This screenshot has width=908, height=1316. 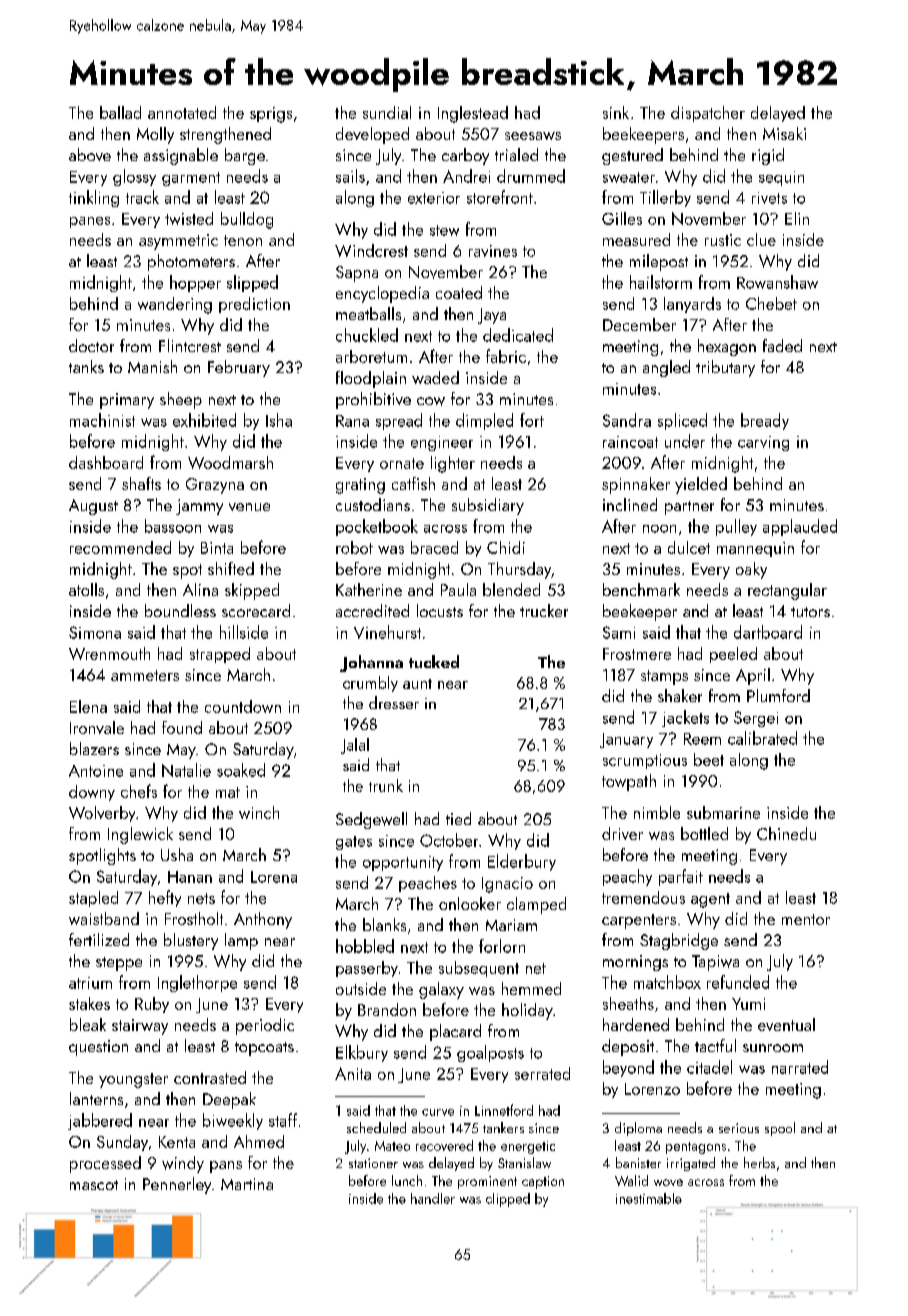 I want to click on Inglestead, so click(x=473, y=114).
